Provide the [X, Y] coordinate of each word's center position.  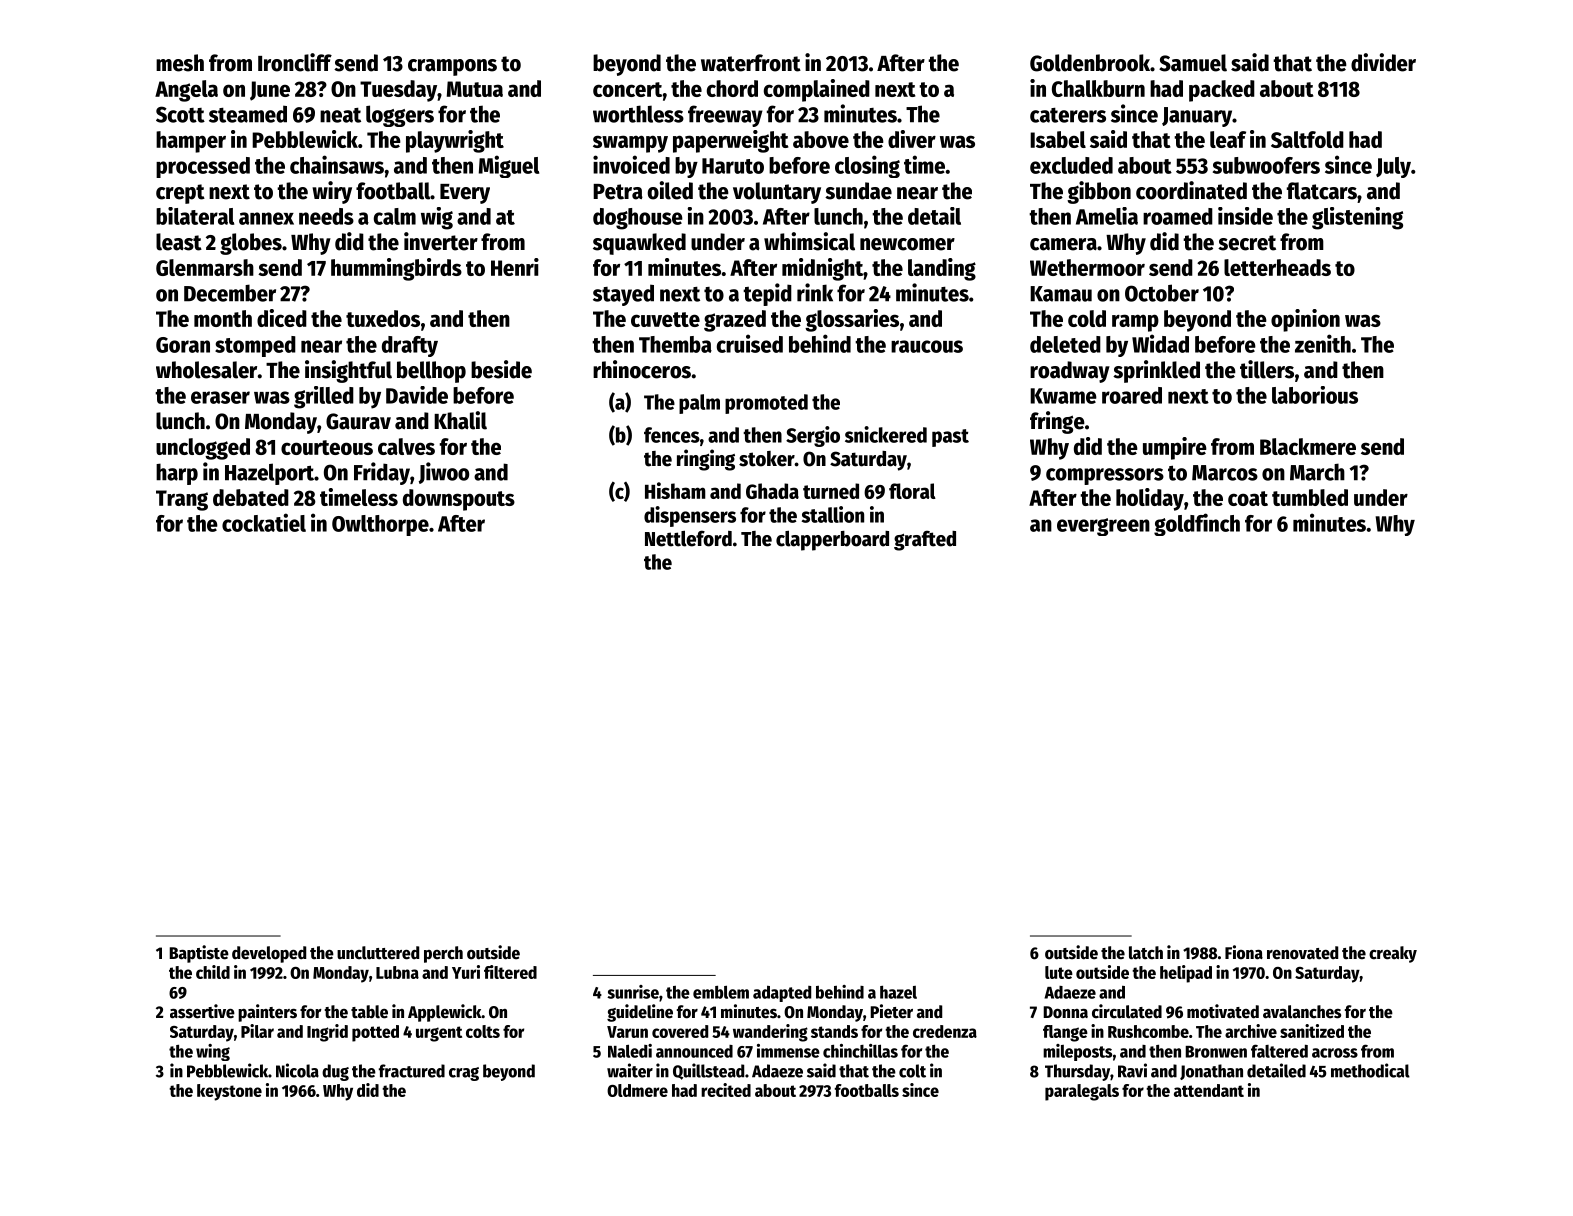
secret [1247, 243]
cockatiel [264, 522]
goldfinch [1197, 524]
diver [912, 139]
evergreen [1103, 527]
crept [180, 194]
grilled [324, 397]
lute [1059, 972]
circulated [1127, 1011]
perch [443, 954]
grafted [925, 541]
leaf [1228, 139]
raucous [927, 346]
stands [834, 1031]
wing [213, 1052]
